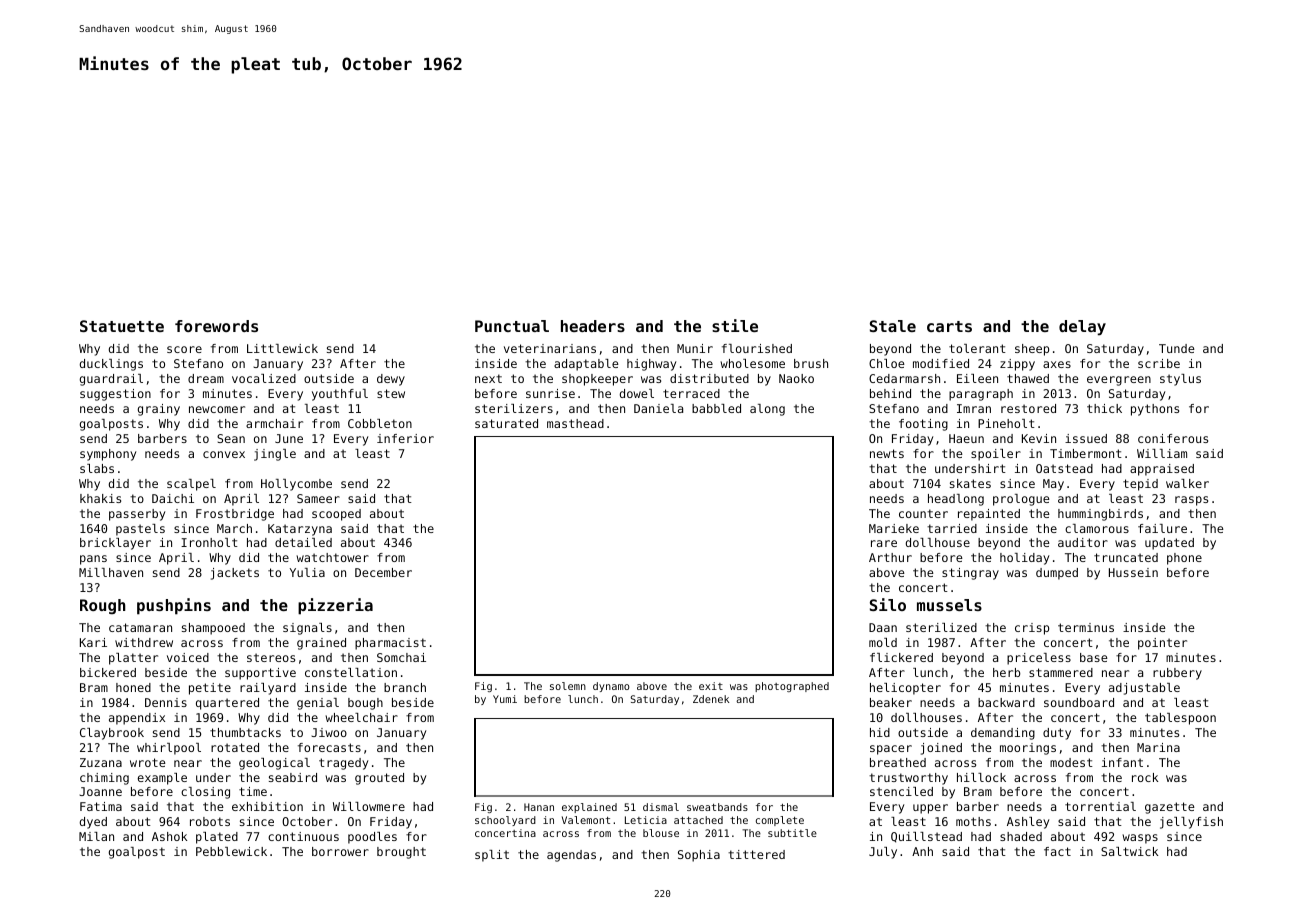 The image size is (1308, 924). What do you see at coordinates (231, 851) in the screenshot?
I see `Pebblewick` at bounding box center [231, 851].
